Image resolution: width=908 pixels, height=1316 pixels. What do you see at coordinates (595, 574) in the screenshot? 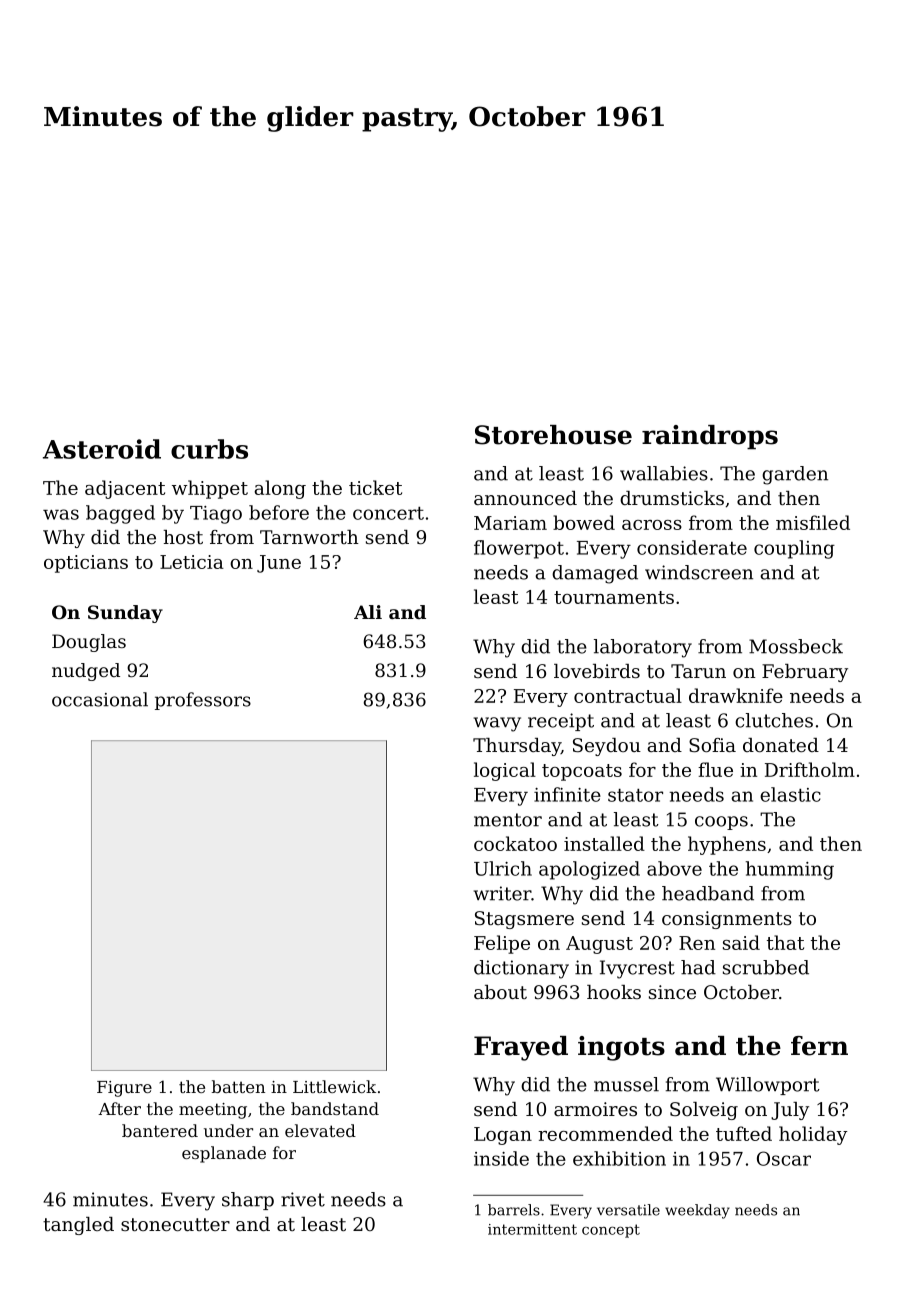
I see `damaged` at bounding box center [595, 574].
